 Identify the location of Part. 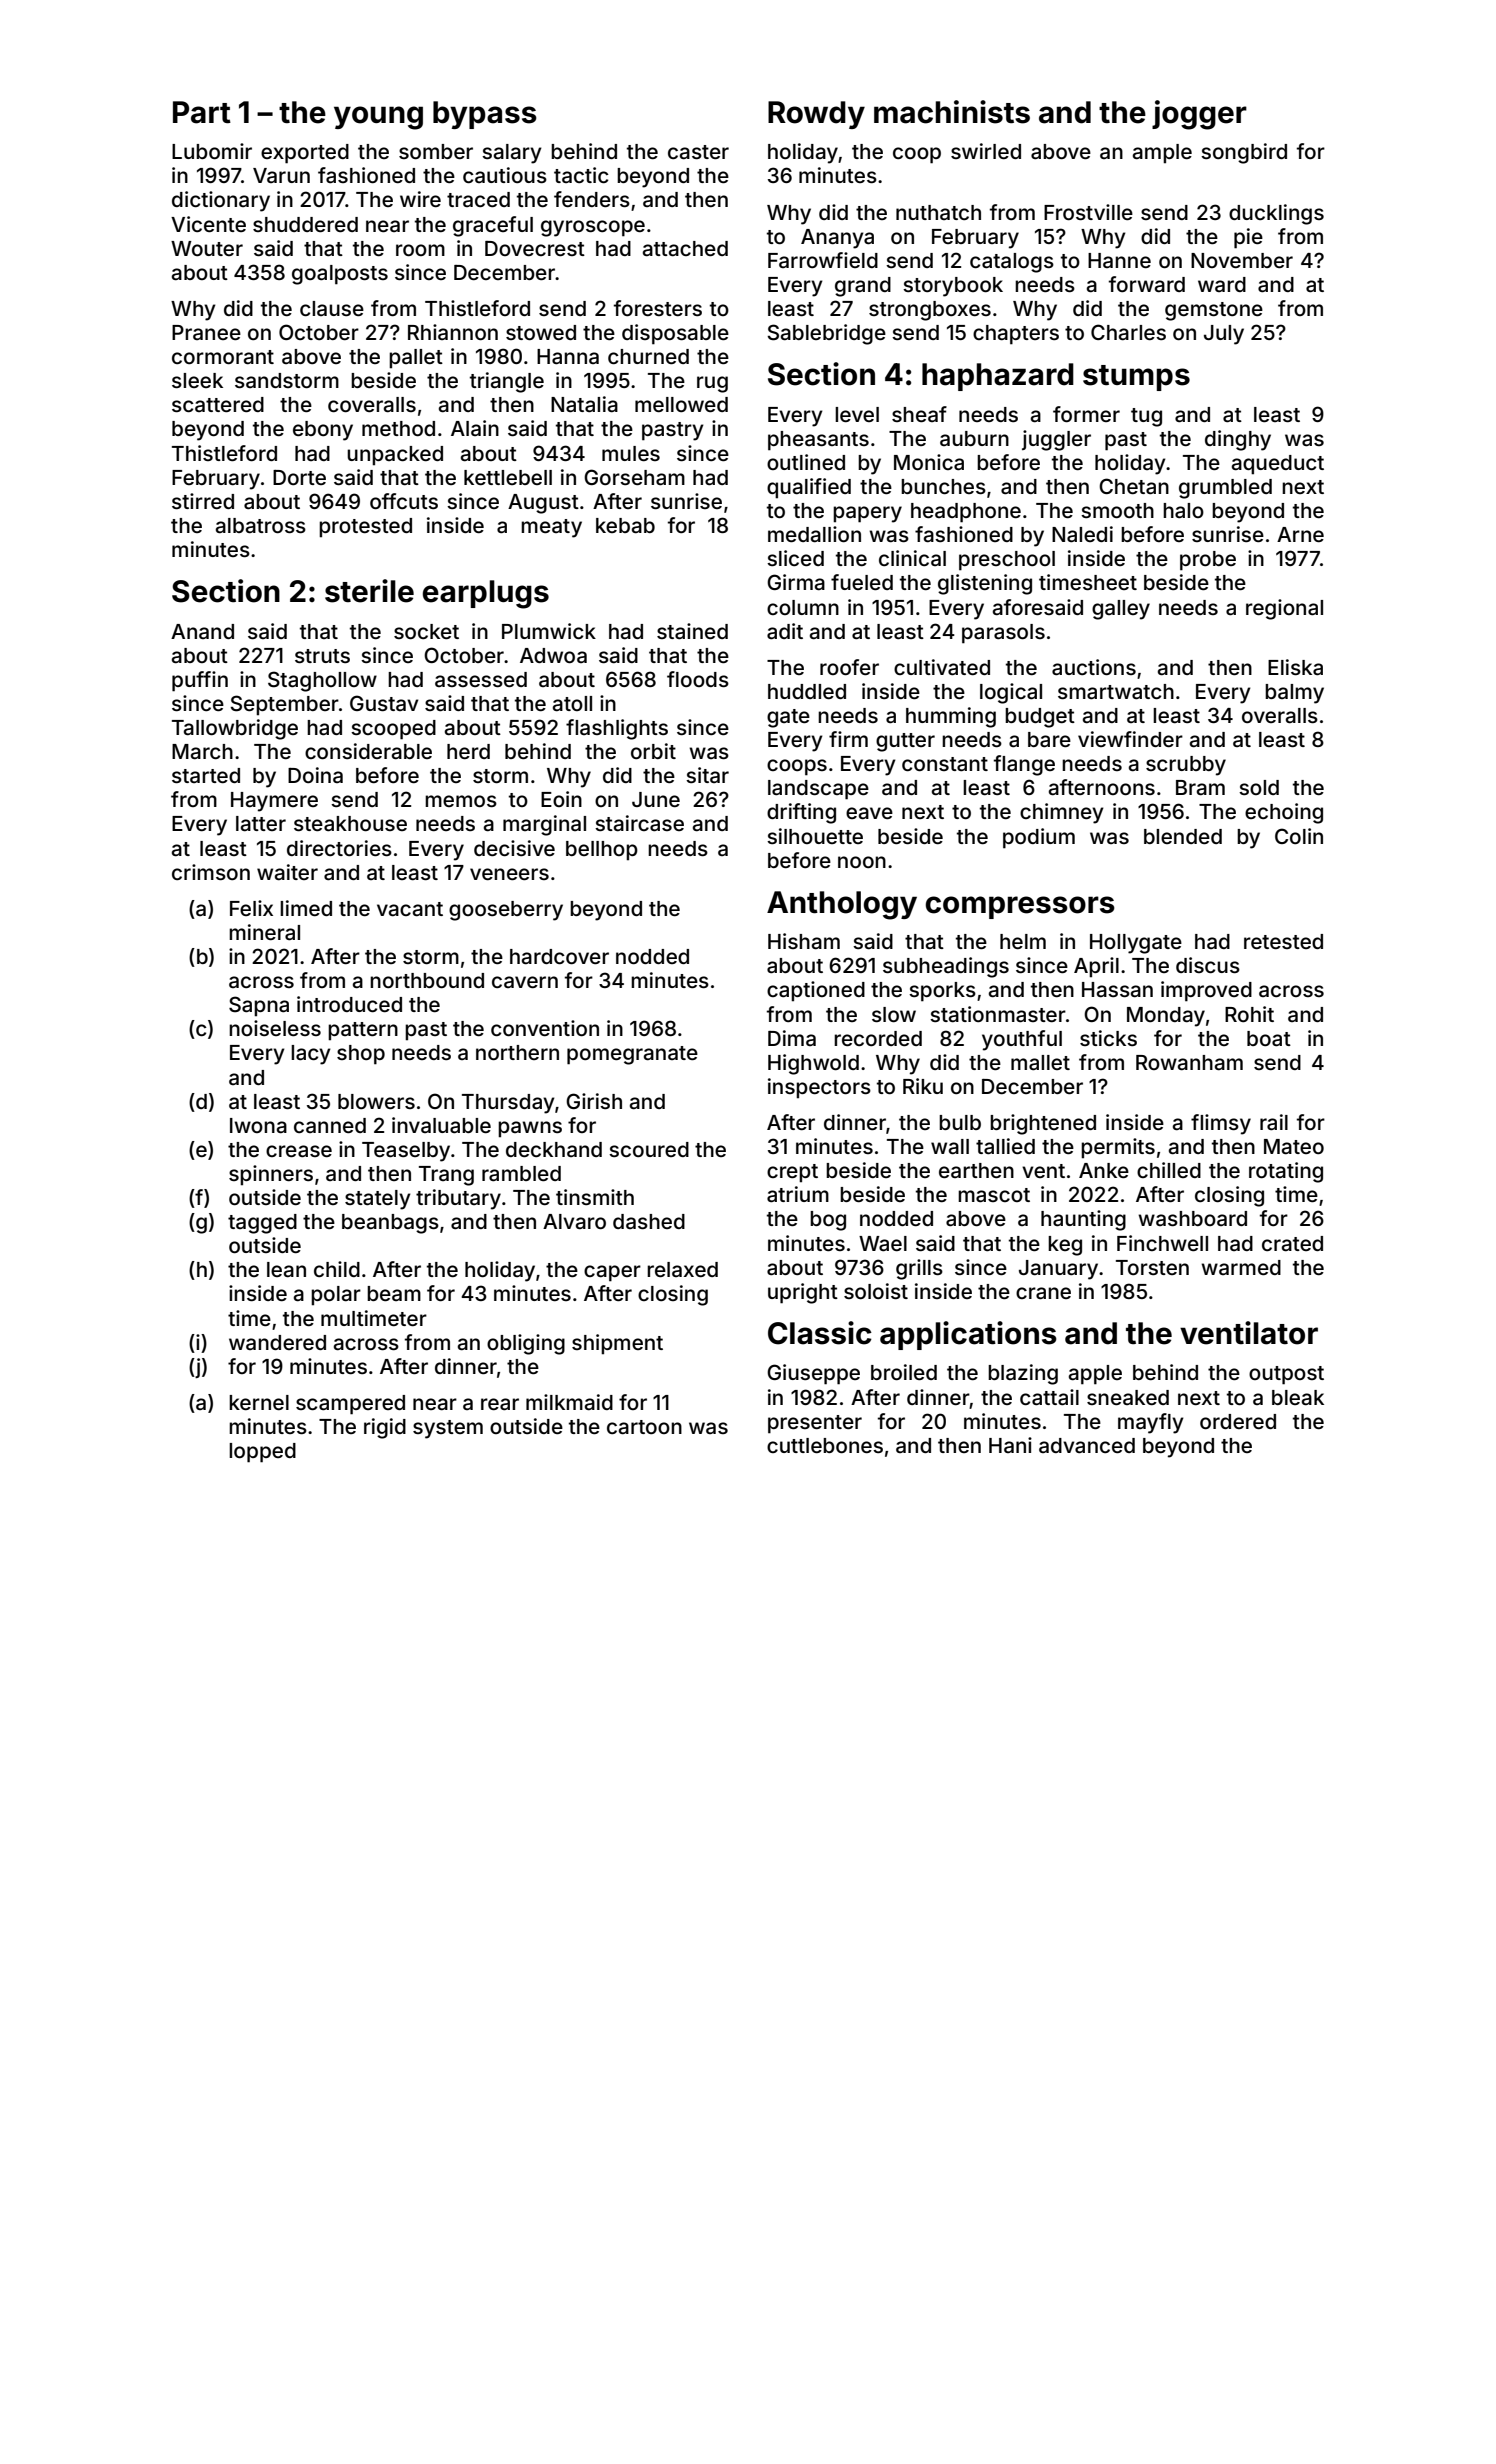
(202, 112).
